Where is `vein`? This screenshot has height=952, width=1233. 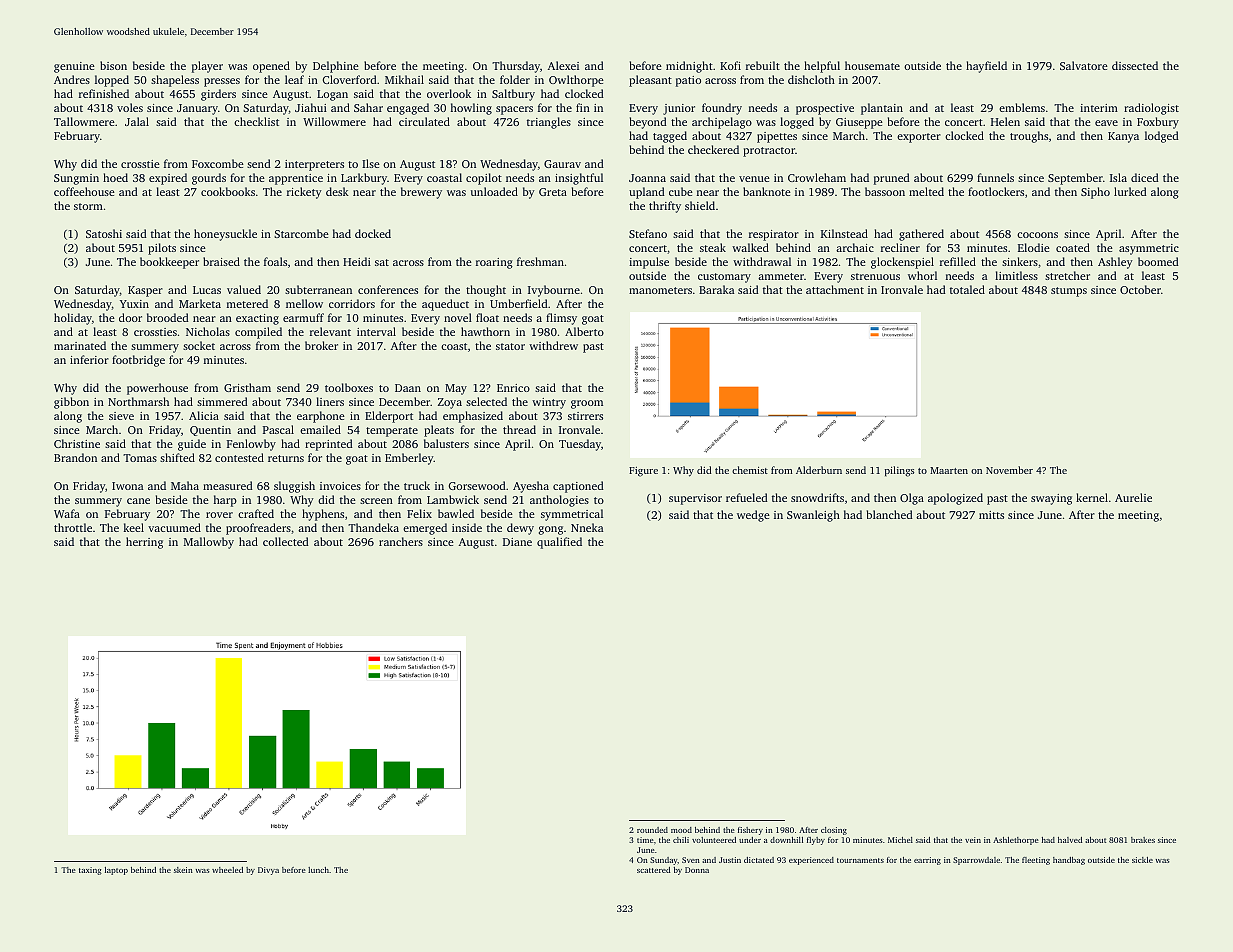 vein is located at coordinates (973, 840).
